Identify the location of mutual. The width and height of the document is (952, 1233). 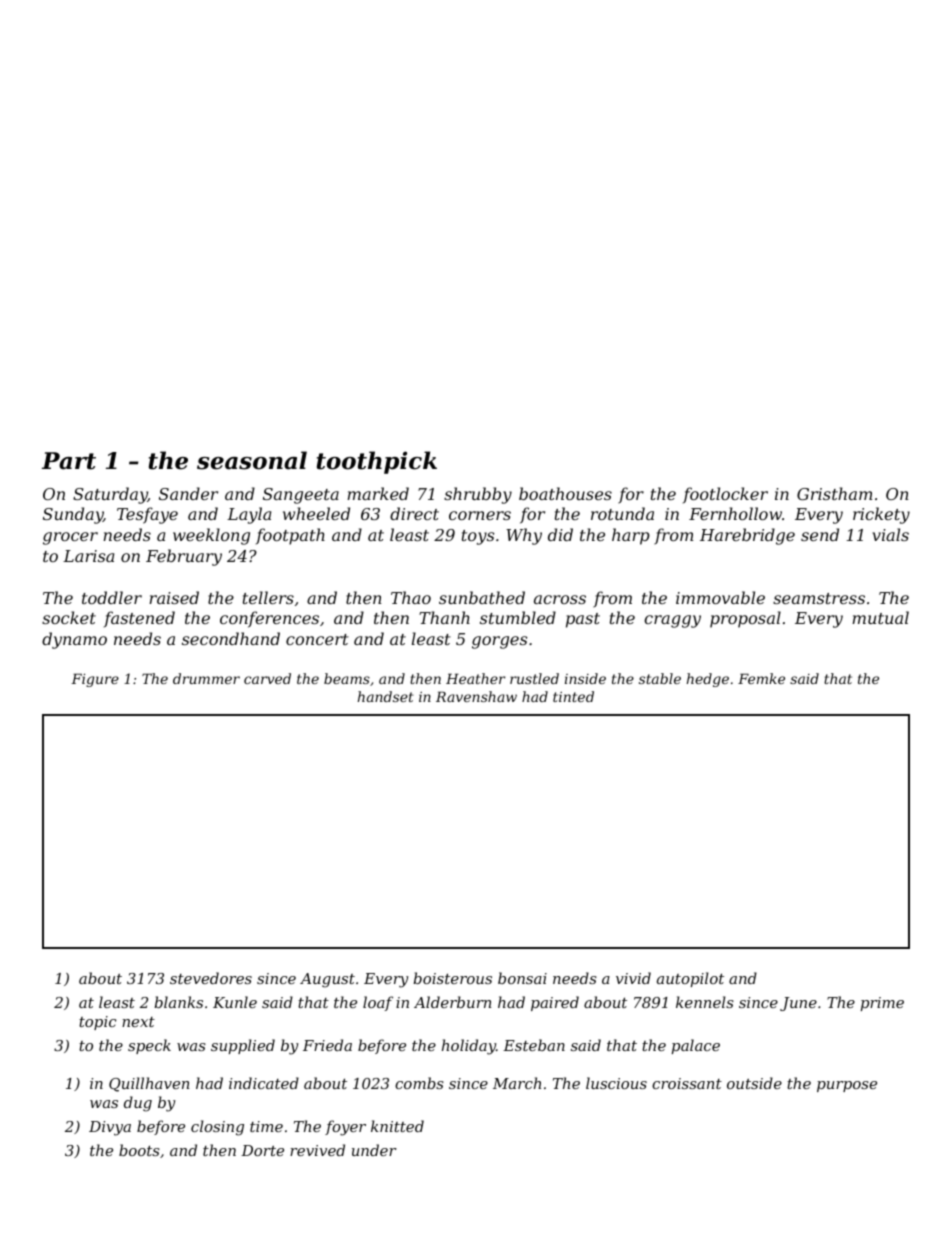
(880, 617).
